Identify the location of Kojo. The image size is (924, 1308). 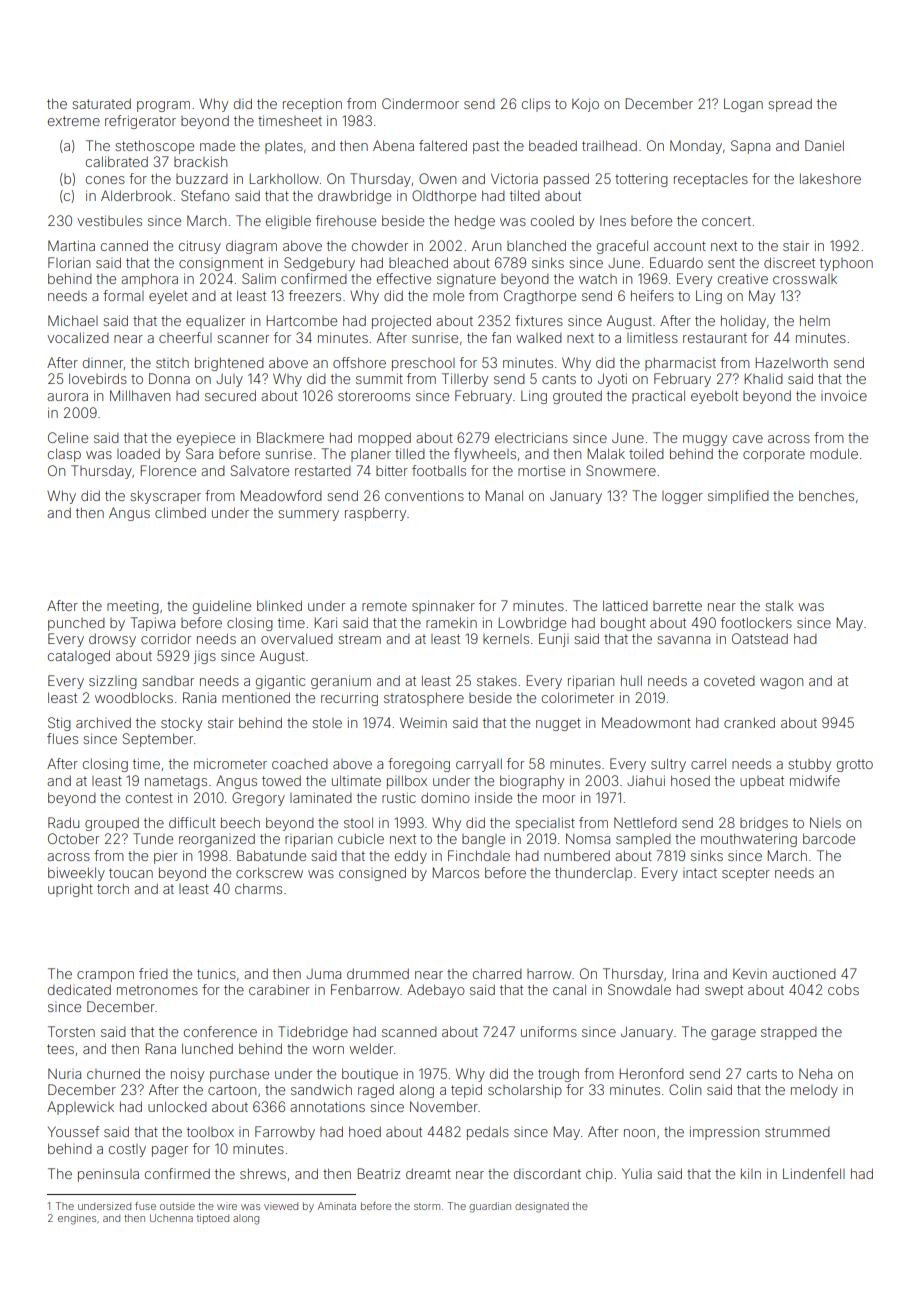
(585, 105).
